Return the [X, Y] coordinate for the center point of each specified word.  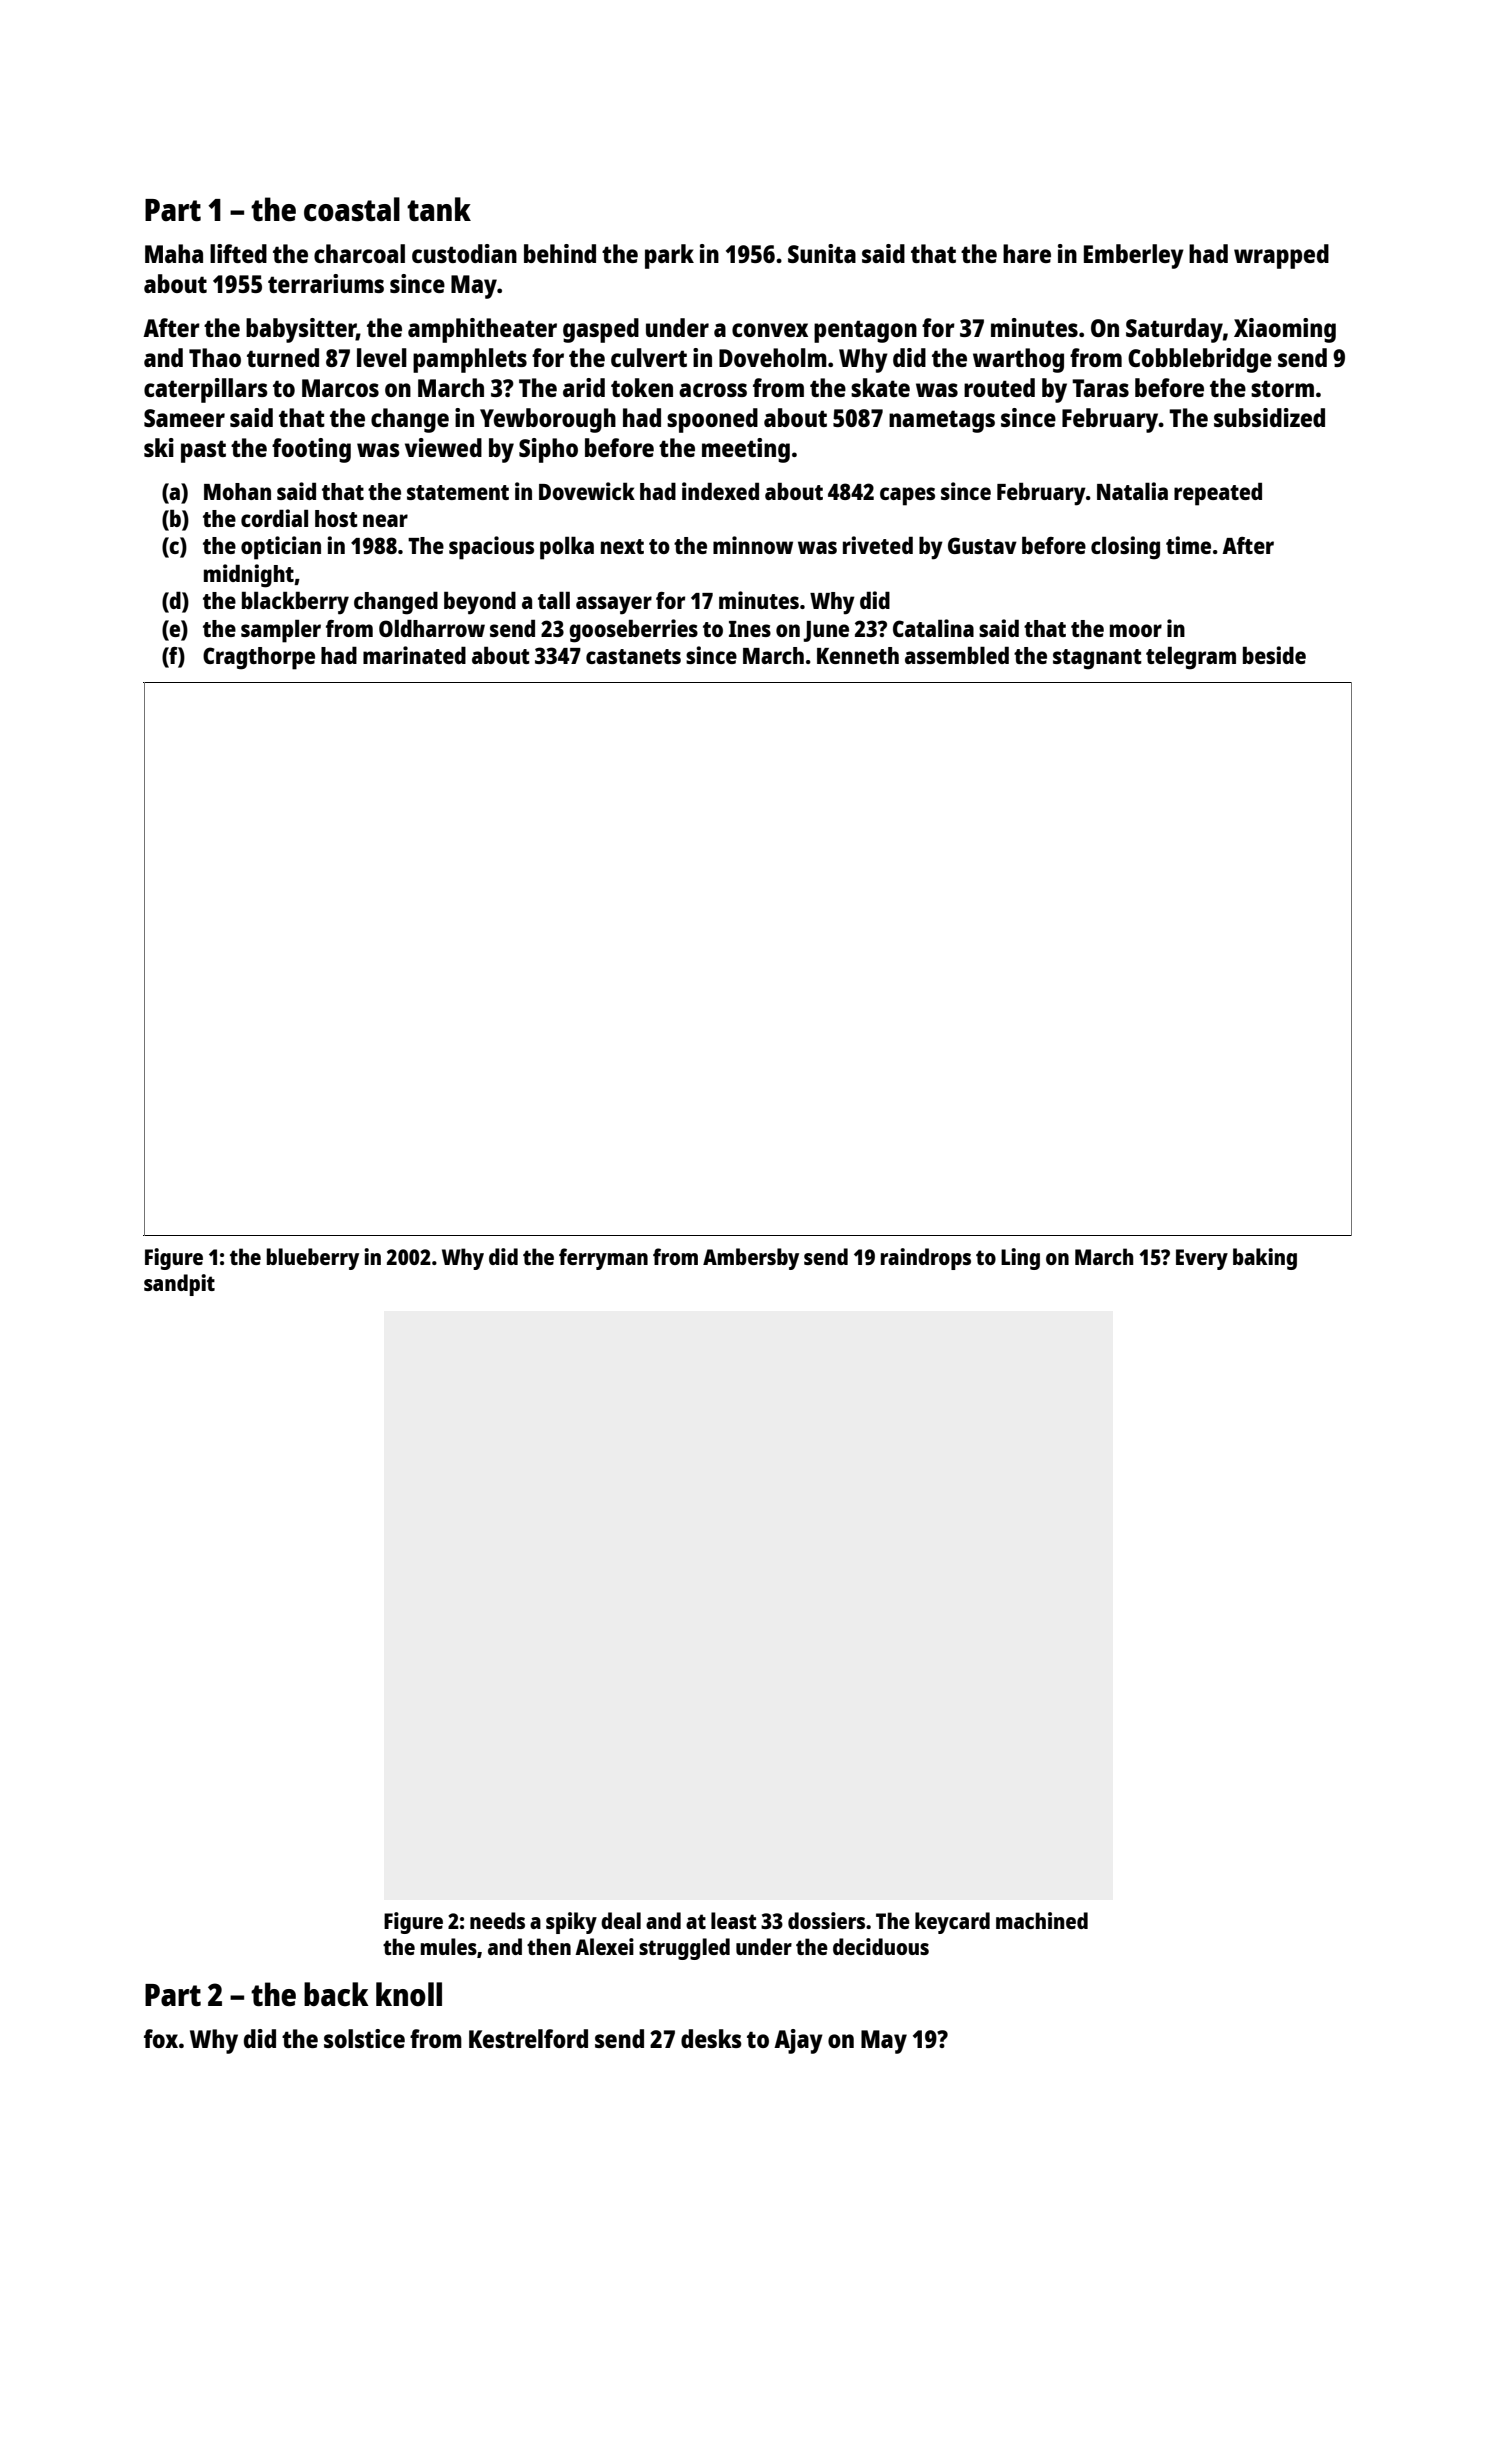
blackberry [295, 603]
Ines [750, 629]
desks [711, 2038]
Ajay [798, 2041]
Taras [1100, 388]
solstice [364, 2038]
